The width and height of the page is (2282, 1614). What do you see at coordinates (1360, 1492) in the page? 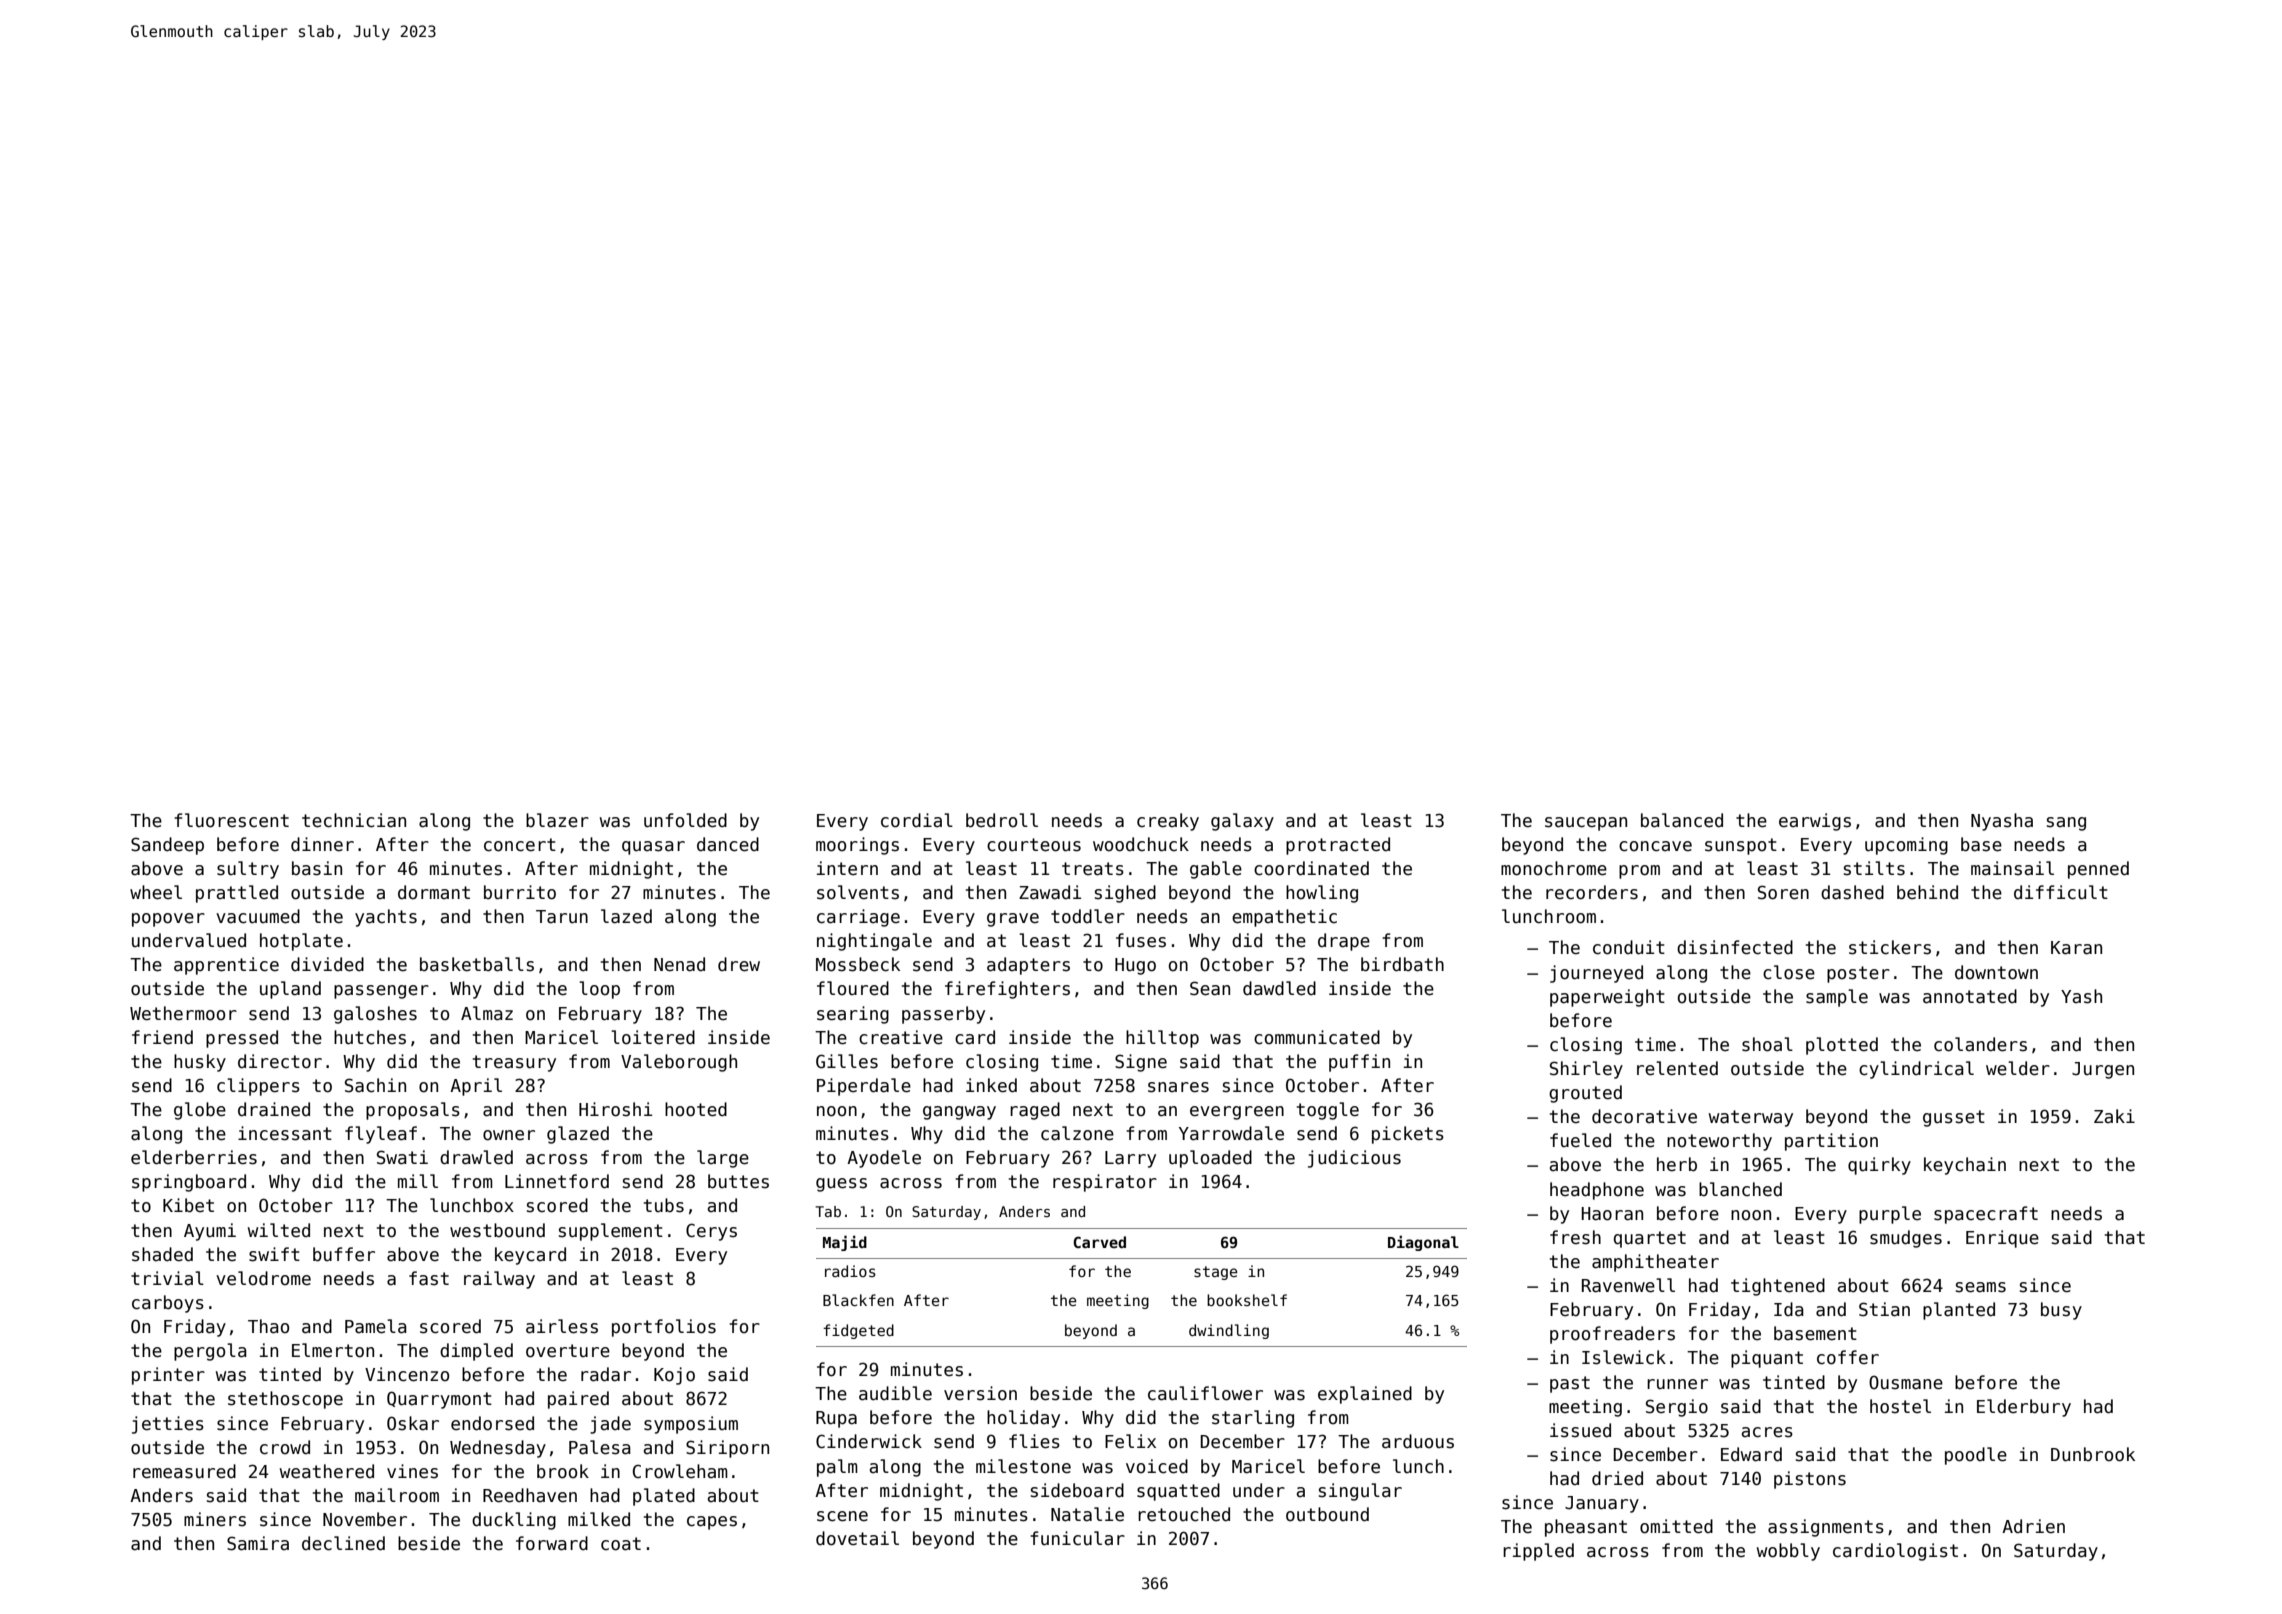
I see `singular` at bounding box center [1360, 1492].
